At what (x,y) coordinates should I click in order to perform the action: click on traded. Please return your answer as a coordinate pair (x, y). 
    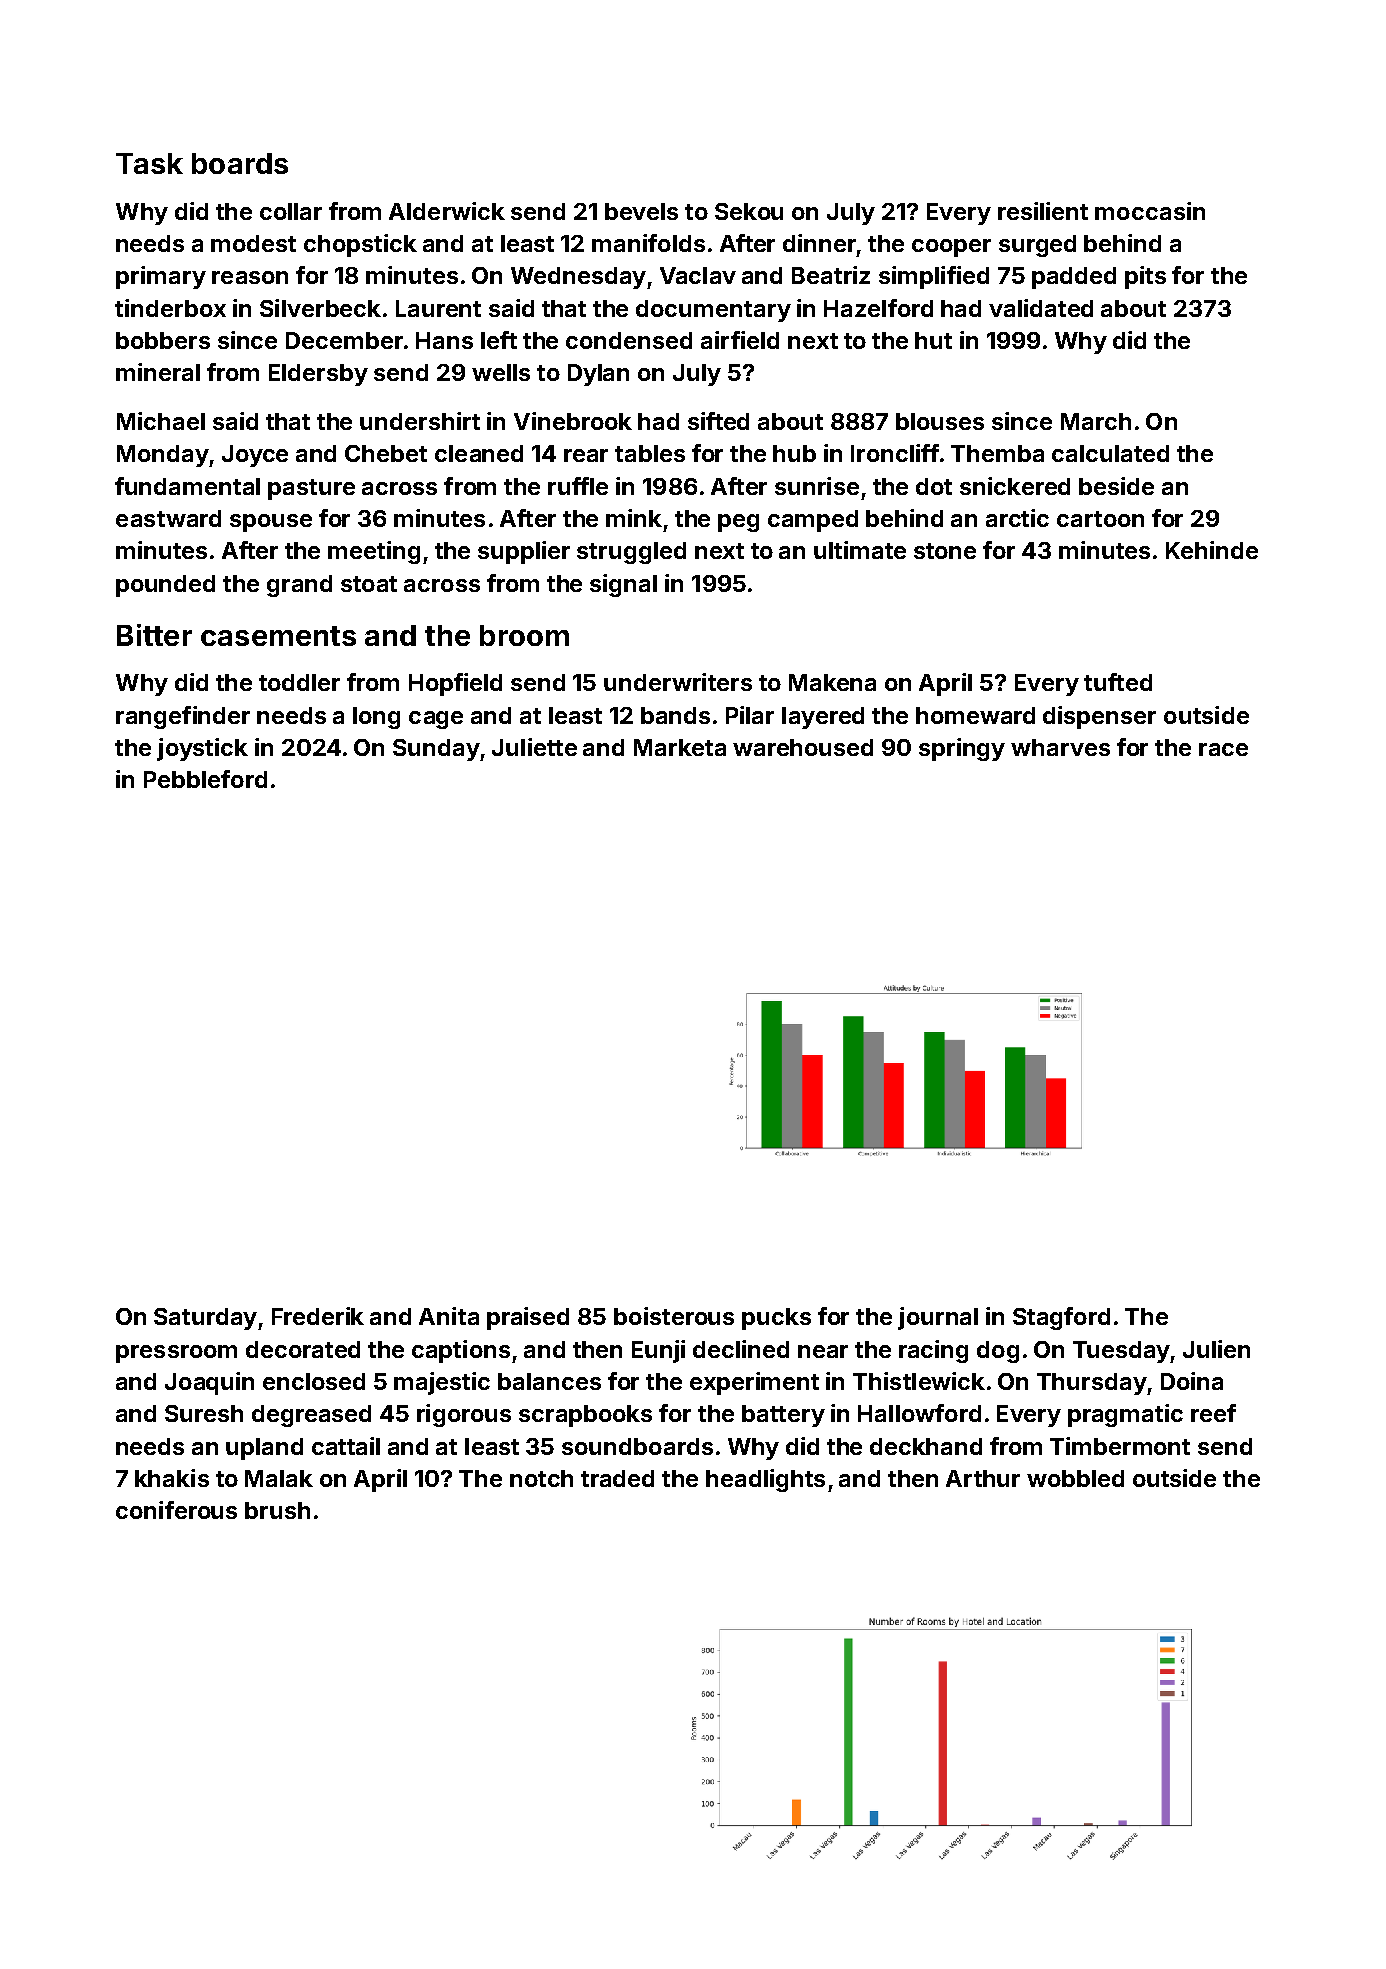
    Looking at the image, I should click on (617, 1478).
